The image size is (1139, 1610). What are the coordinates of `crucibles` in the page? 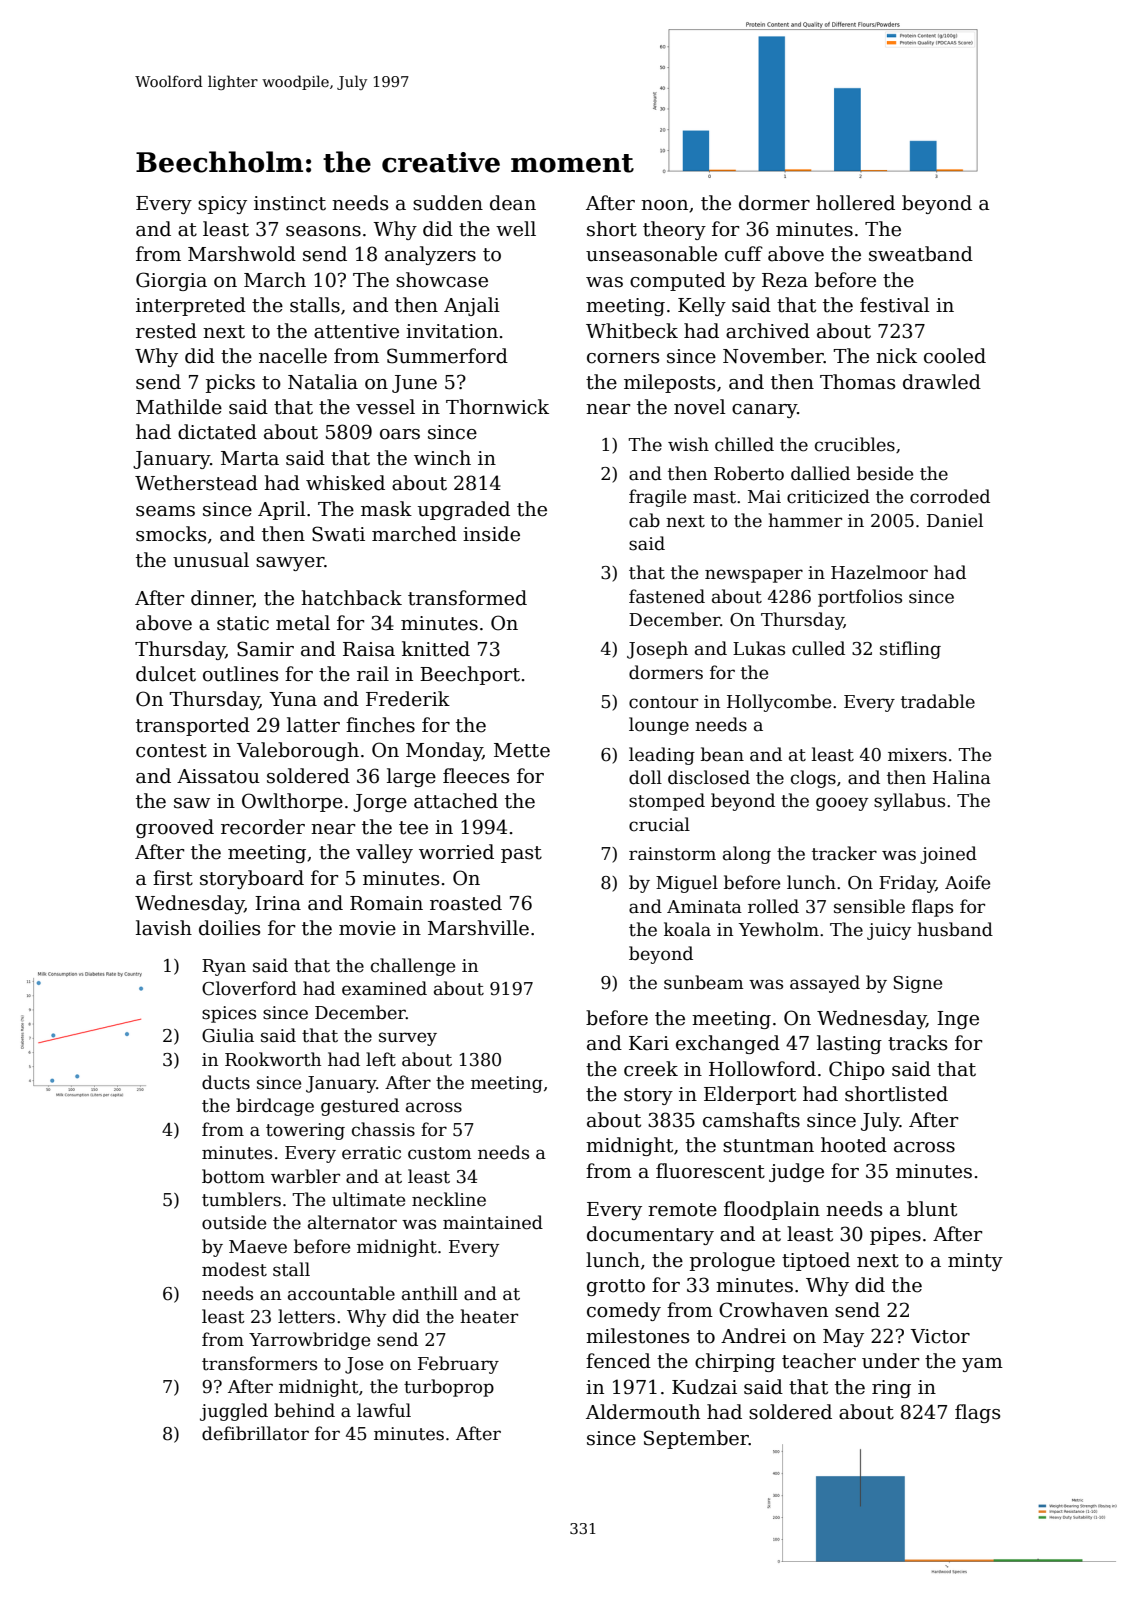 It's located at (855, 444).
